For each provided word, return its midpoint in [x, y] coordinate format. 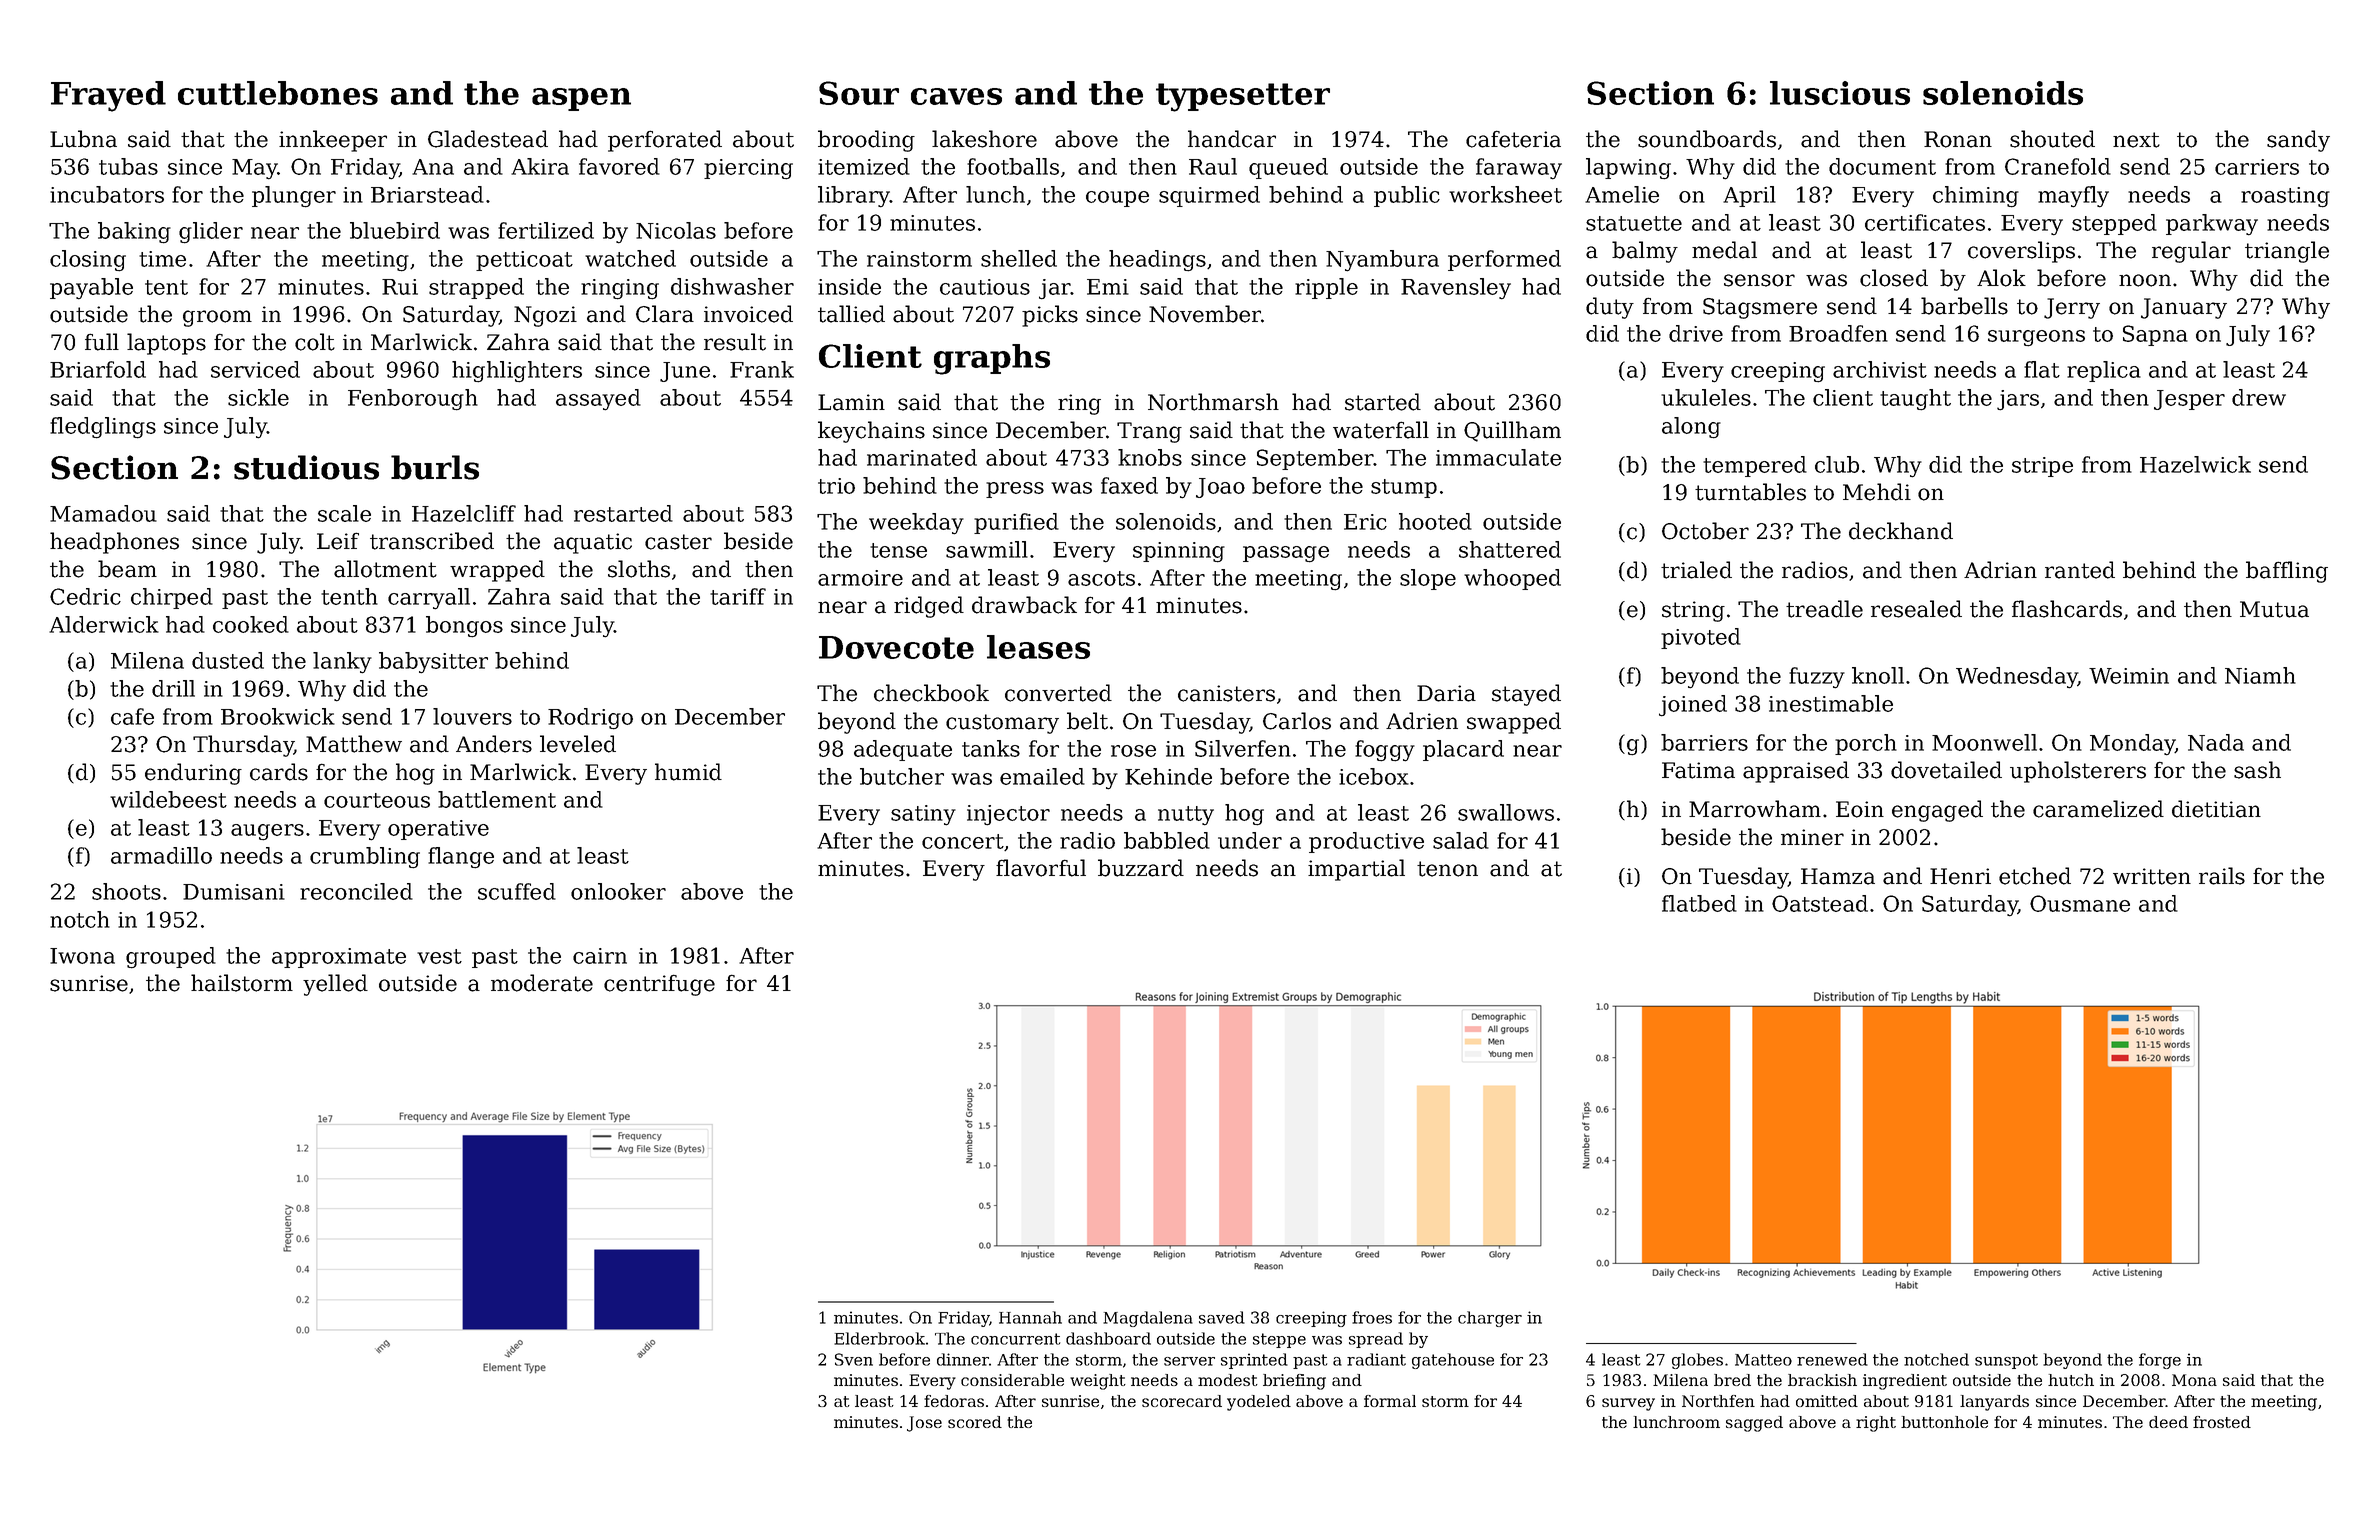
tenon [1447, 869]
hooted [1435, 521]
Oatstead [1820, 903]
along [1691, 428]
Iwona [82, 956]
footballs [1013, 166]
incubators [107, 194]
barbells [1964, 306]
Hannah [1030, 1317]
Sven [854, 1359]
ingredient [1905, 1382]
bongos [464, 627]
